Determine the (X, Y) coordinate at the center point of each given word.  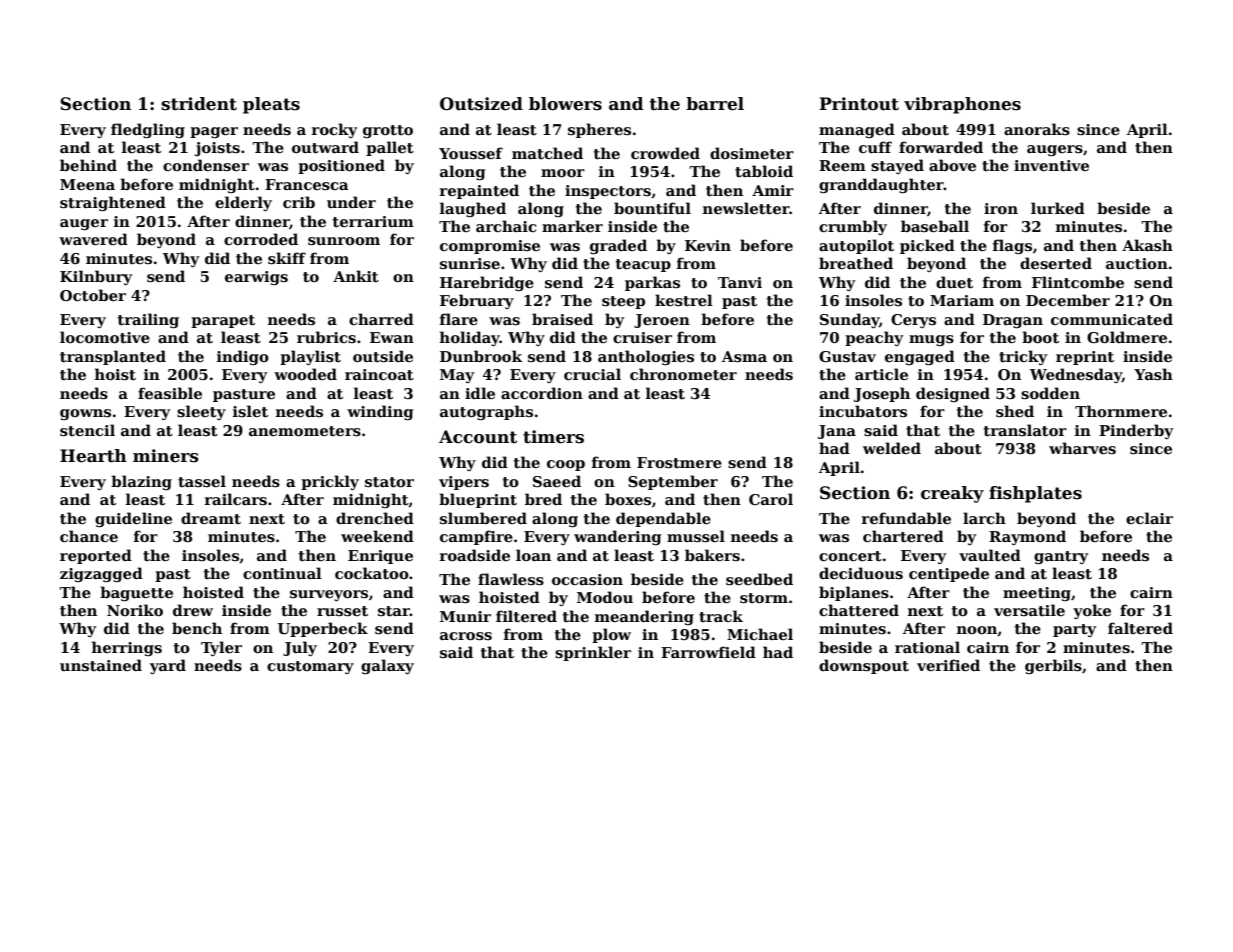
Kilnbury (96, 277)
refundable (906, 518)
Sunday (849, 320)
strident (199, 104)
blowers (565, 104)
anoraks (1037, 129)
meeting (1037, 594)
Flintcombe (1078, 282)
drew (193, 610)
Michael (760, 634)
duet (954, 282)
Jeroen (662, 321)
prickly (330, 482)
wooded (305, 374)
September (673, 482)
